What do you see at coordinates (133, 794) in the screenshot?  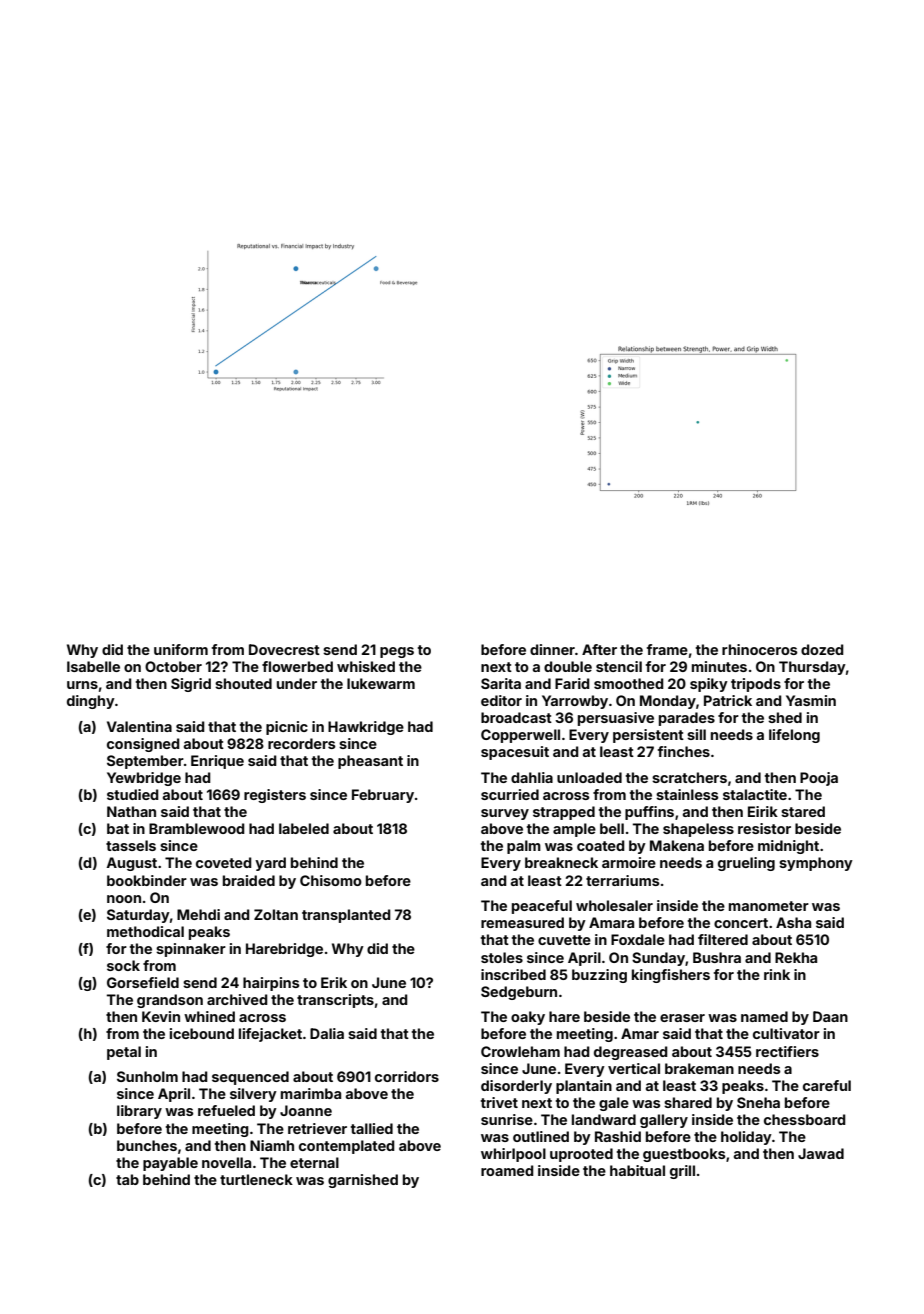 I see `studied` at bounding box center [133, 794].
